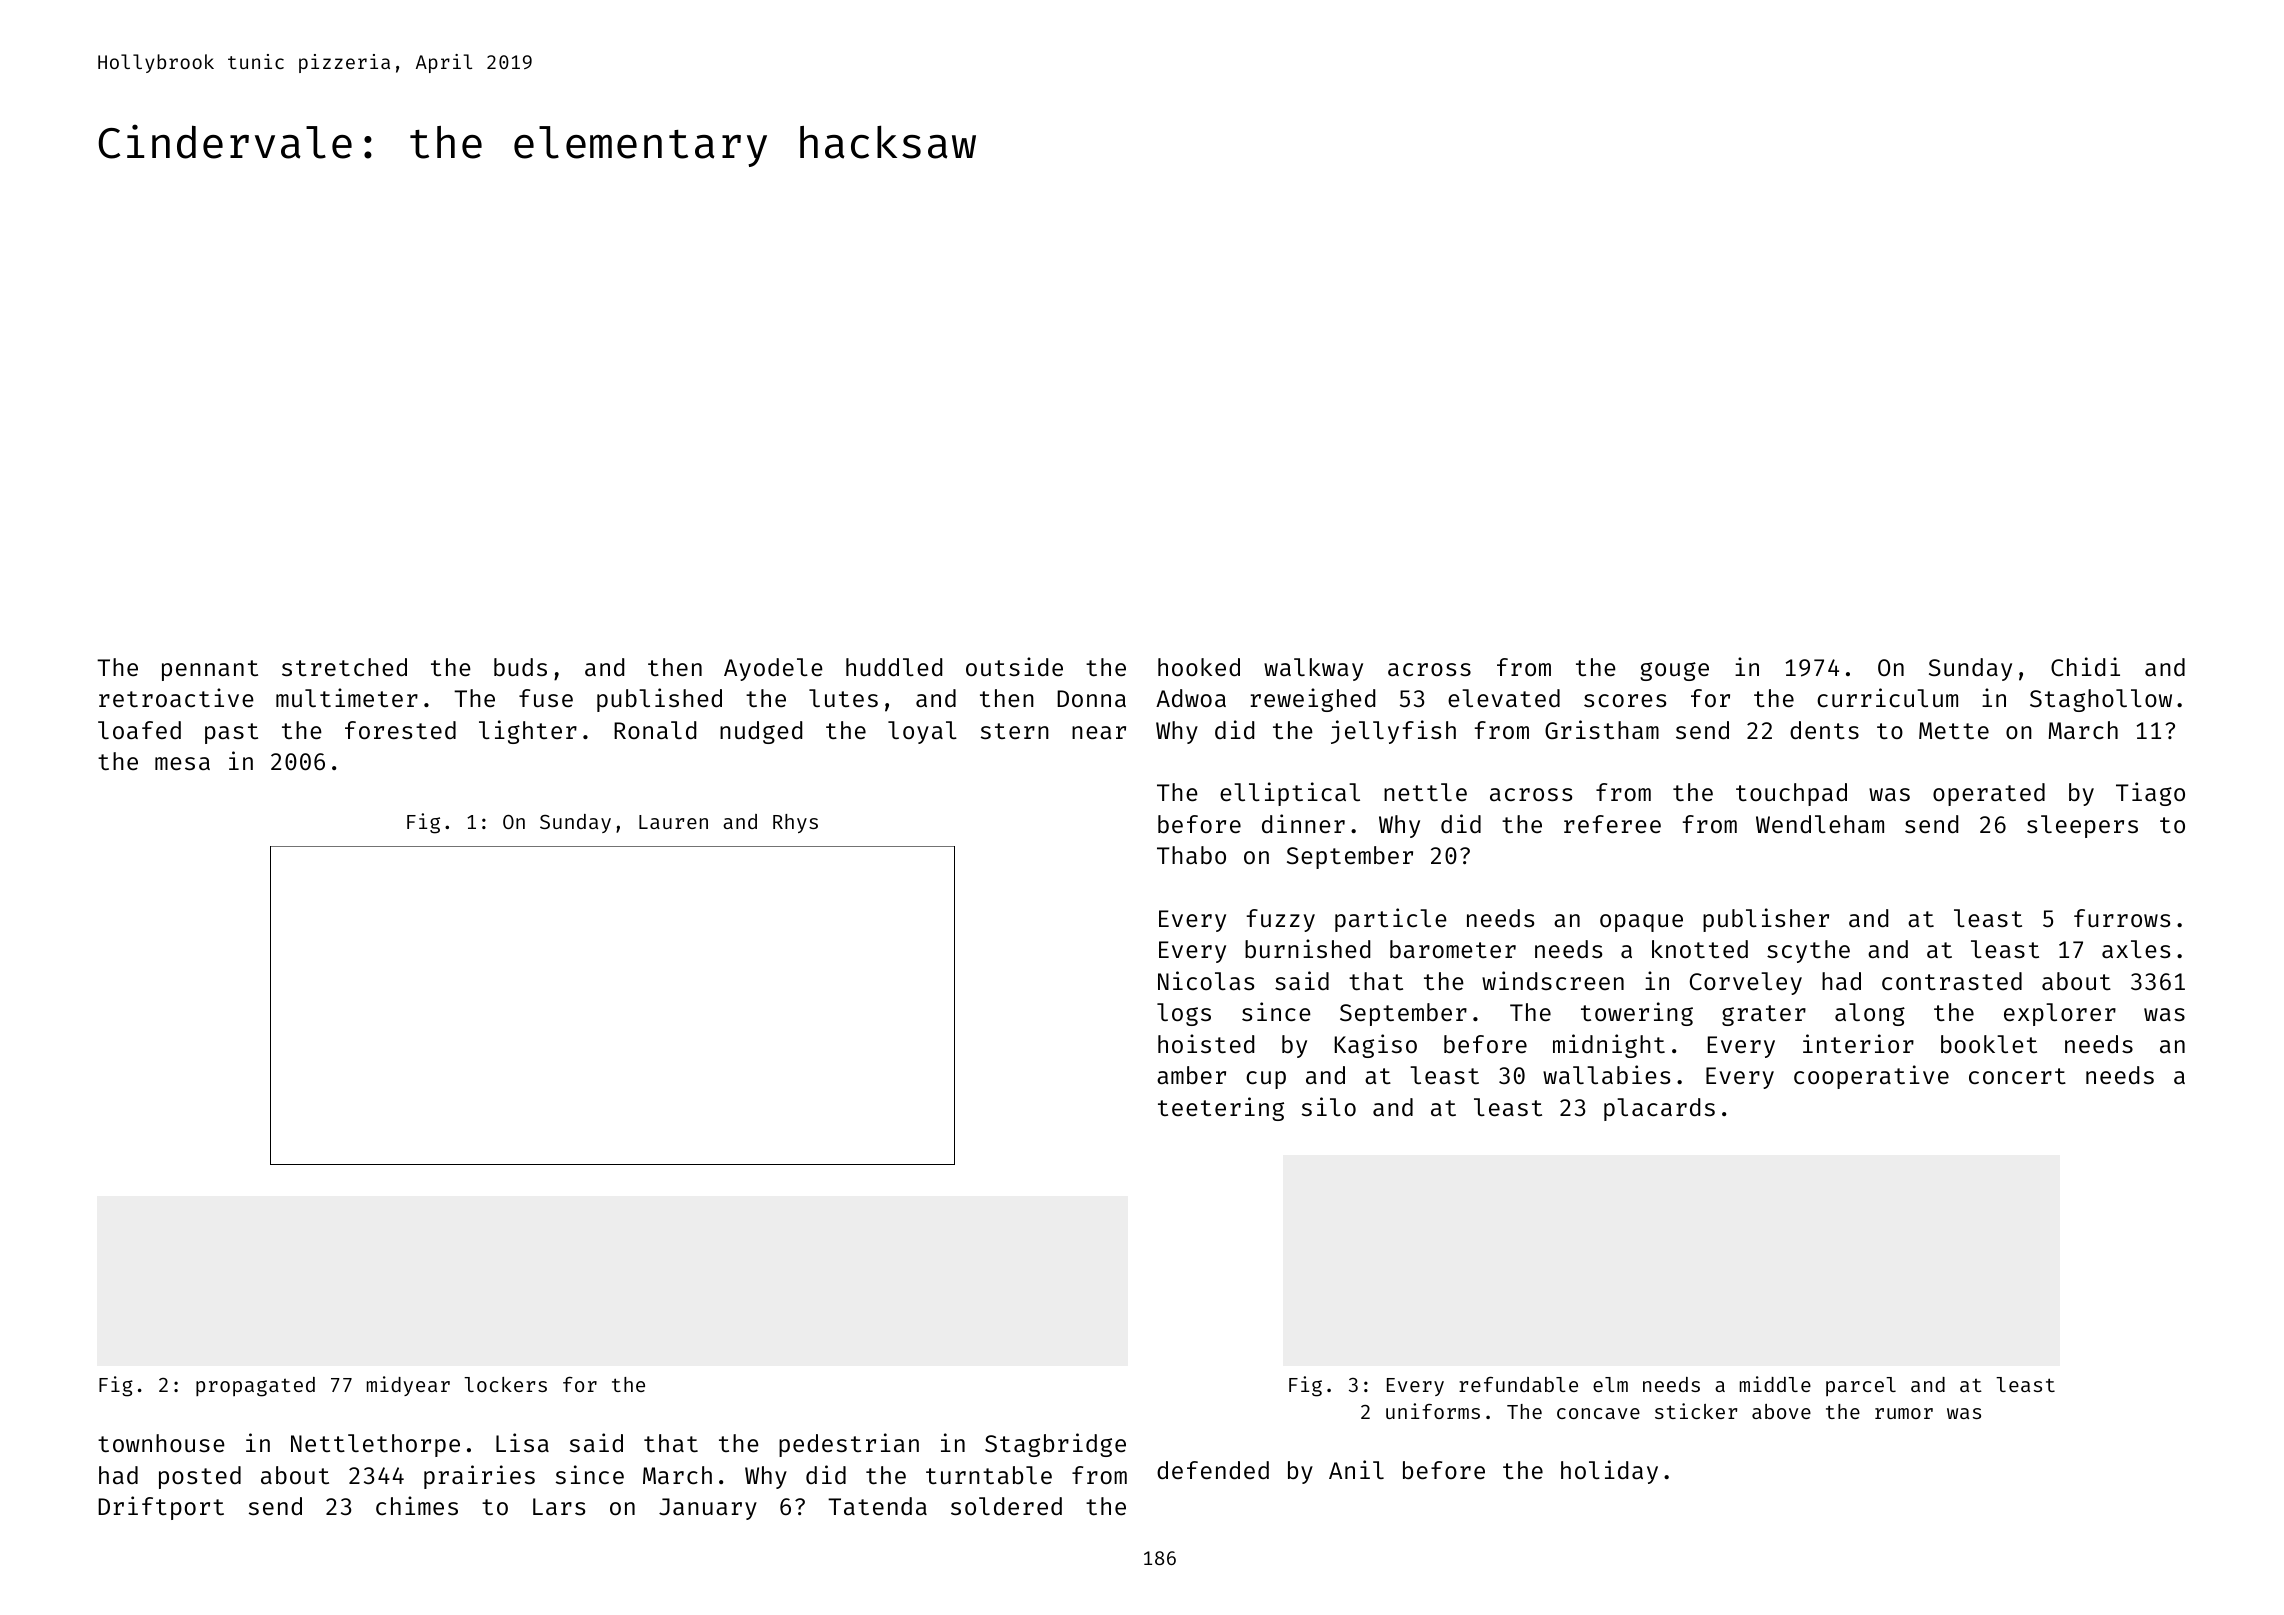 Image resolution: width=2284 pixels, height=1615 pixels. I want to click on amber, so click(1191, 1075).
